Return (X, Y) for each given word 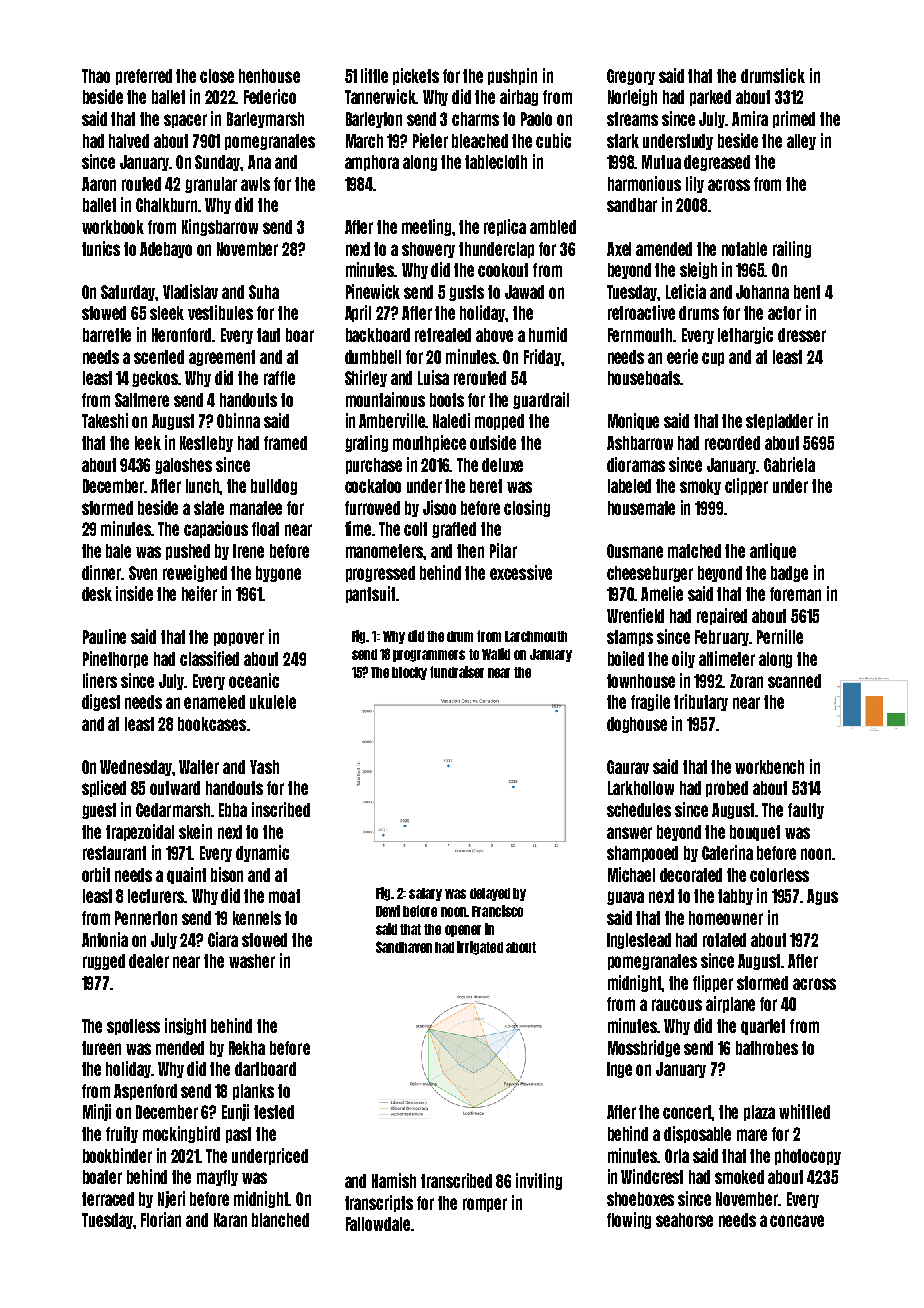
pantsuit (370, 594)
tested (274, 1112)
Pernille (780, 636)
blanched (280, 1220)
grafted (454, 530)
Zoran (746, 681)
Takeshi (105, 420)
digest (101, 702)
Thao (96, 76)
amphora (372, 163)
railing (792, 249)
